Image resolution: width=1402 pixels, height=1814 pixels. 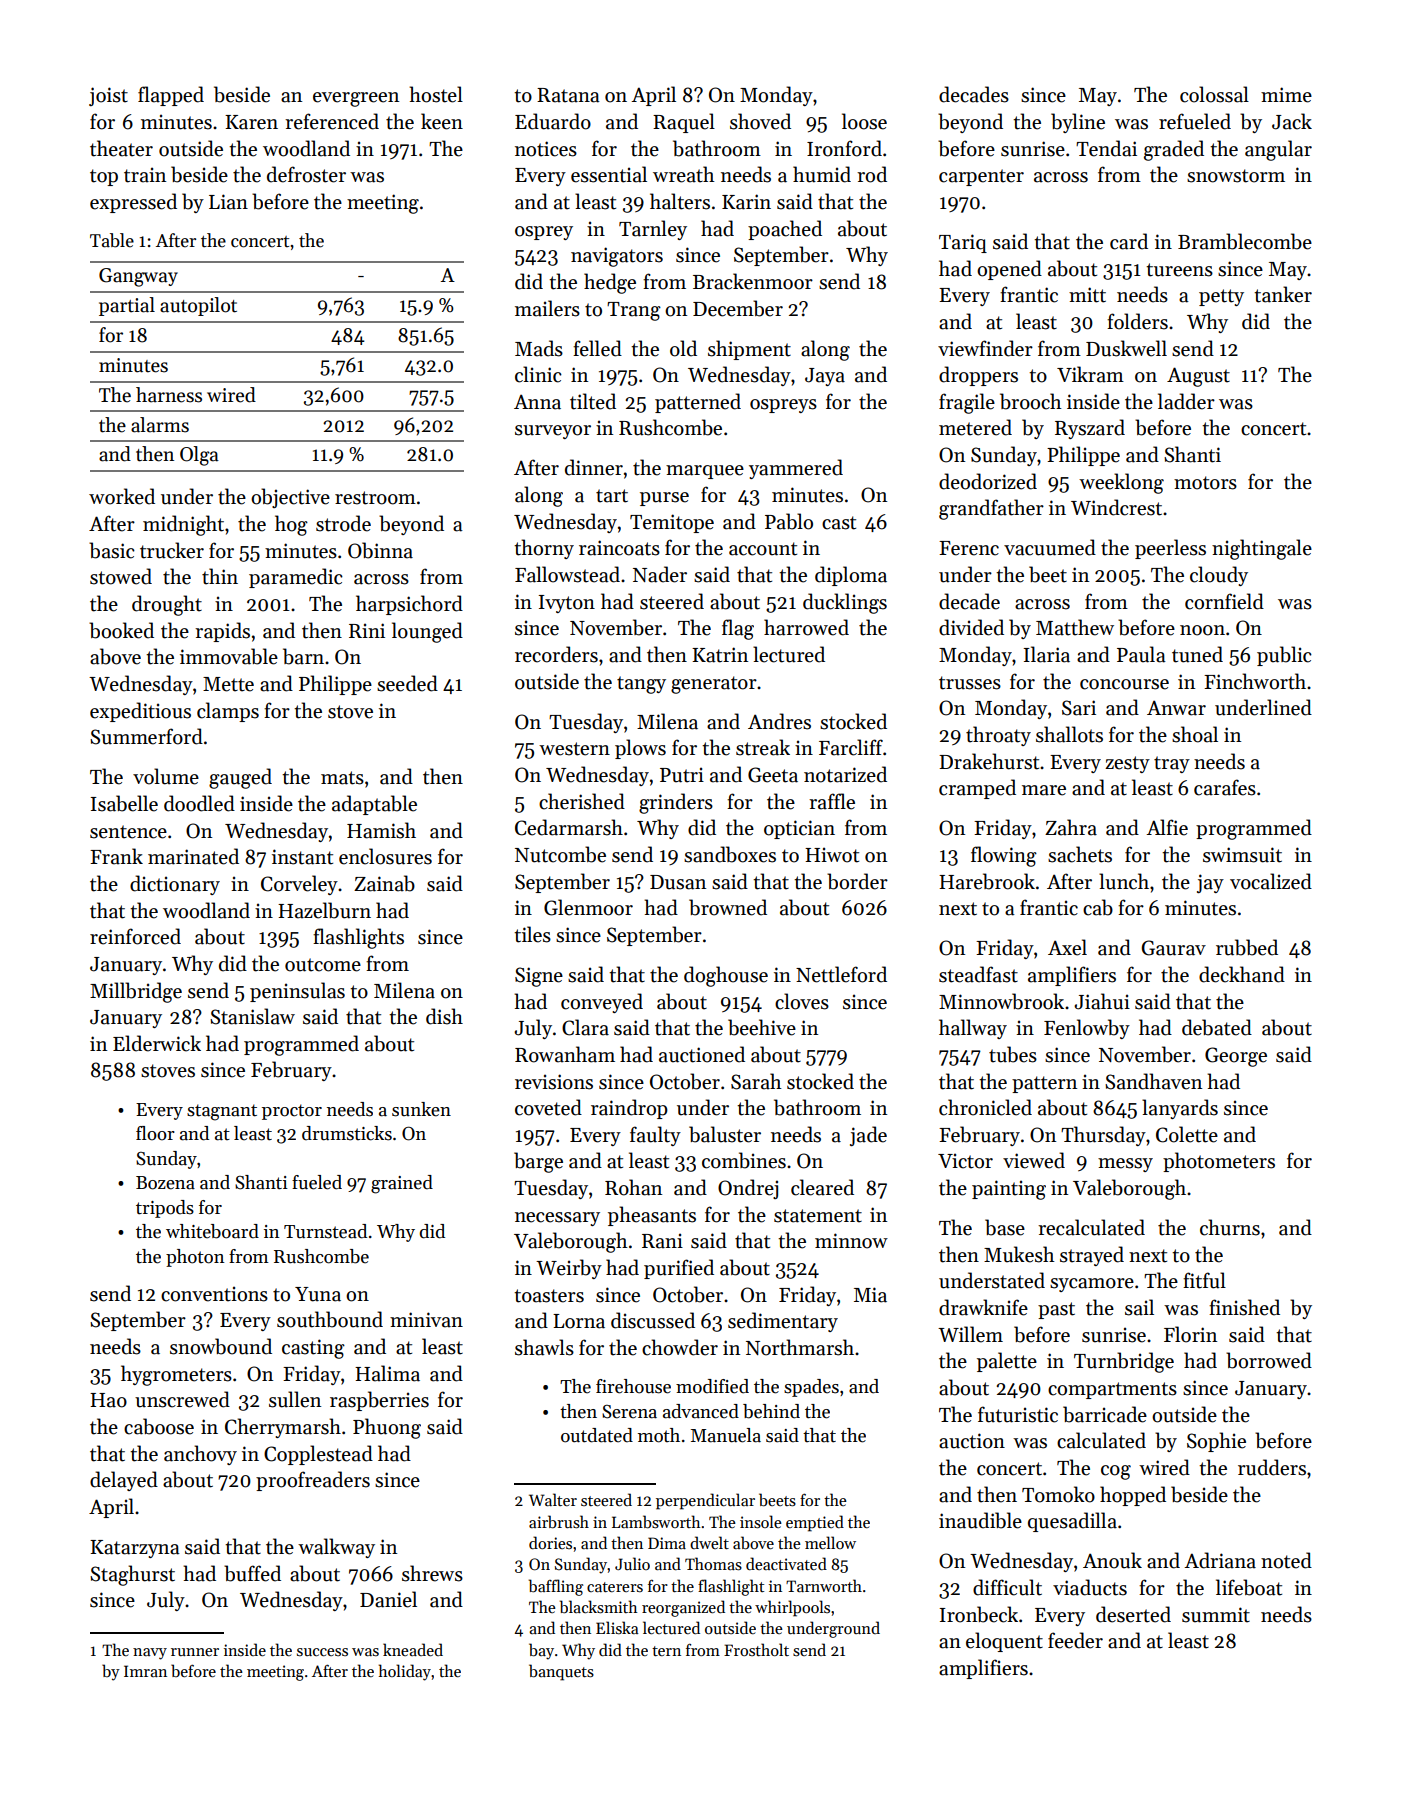 What do you see at coordinates (387, 1373) in the screenshot?
I see `Halima` at bounding box center [387, 1373].
